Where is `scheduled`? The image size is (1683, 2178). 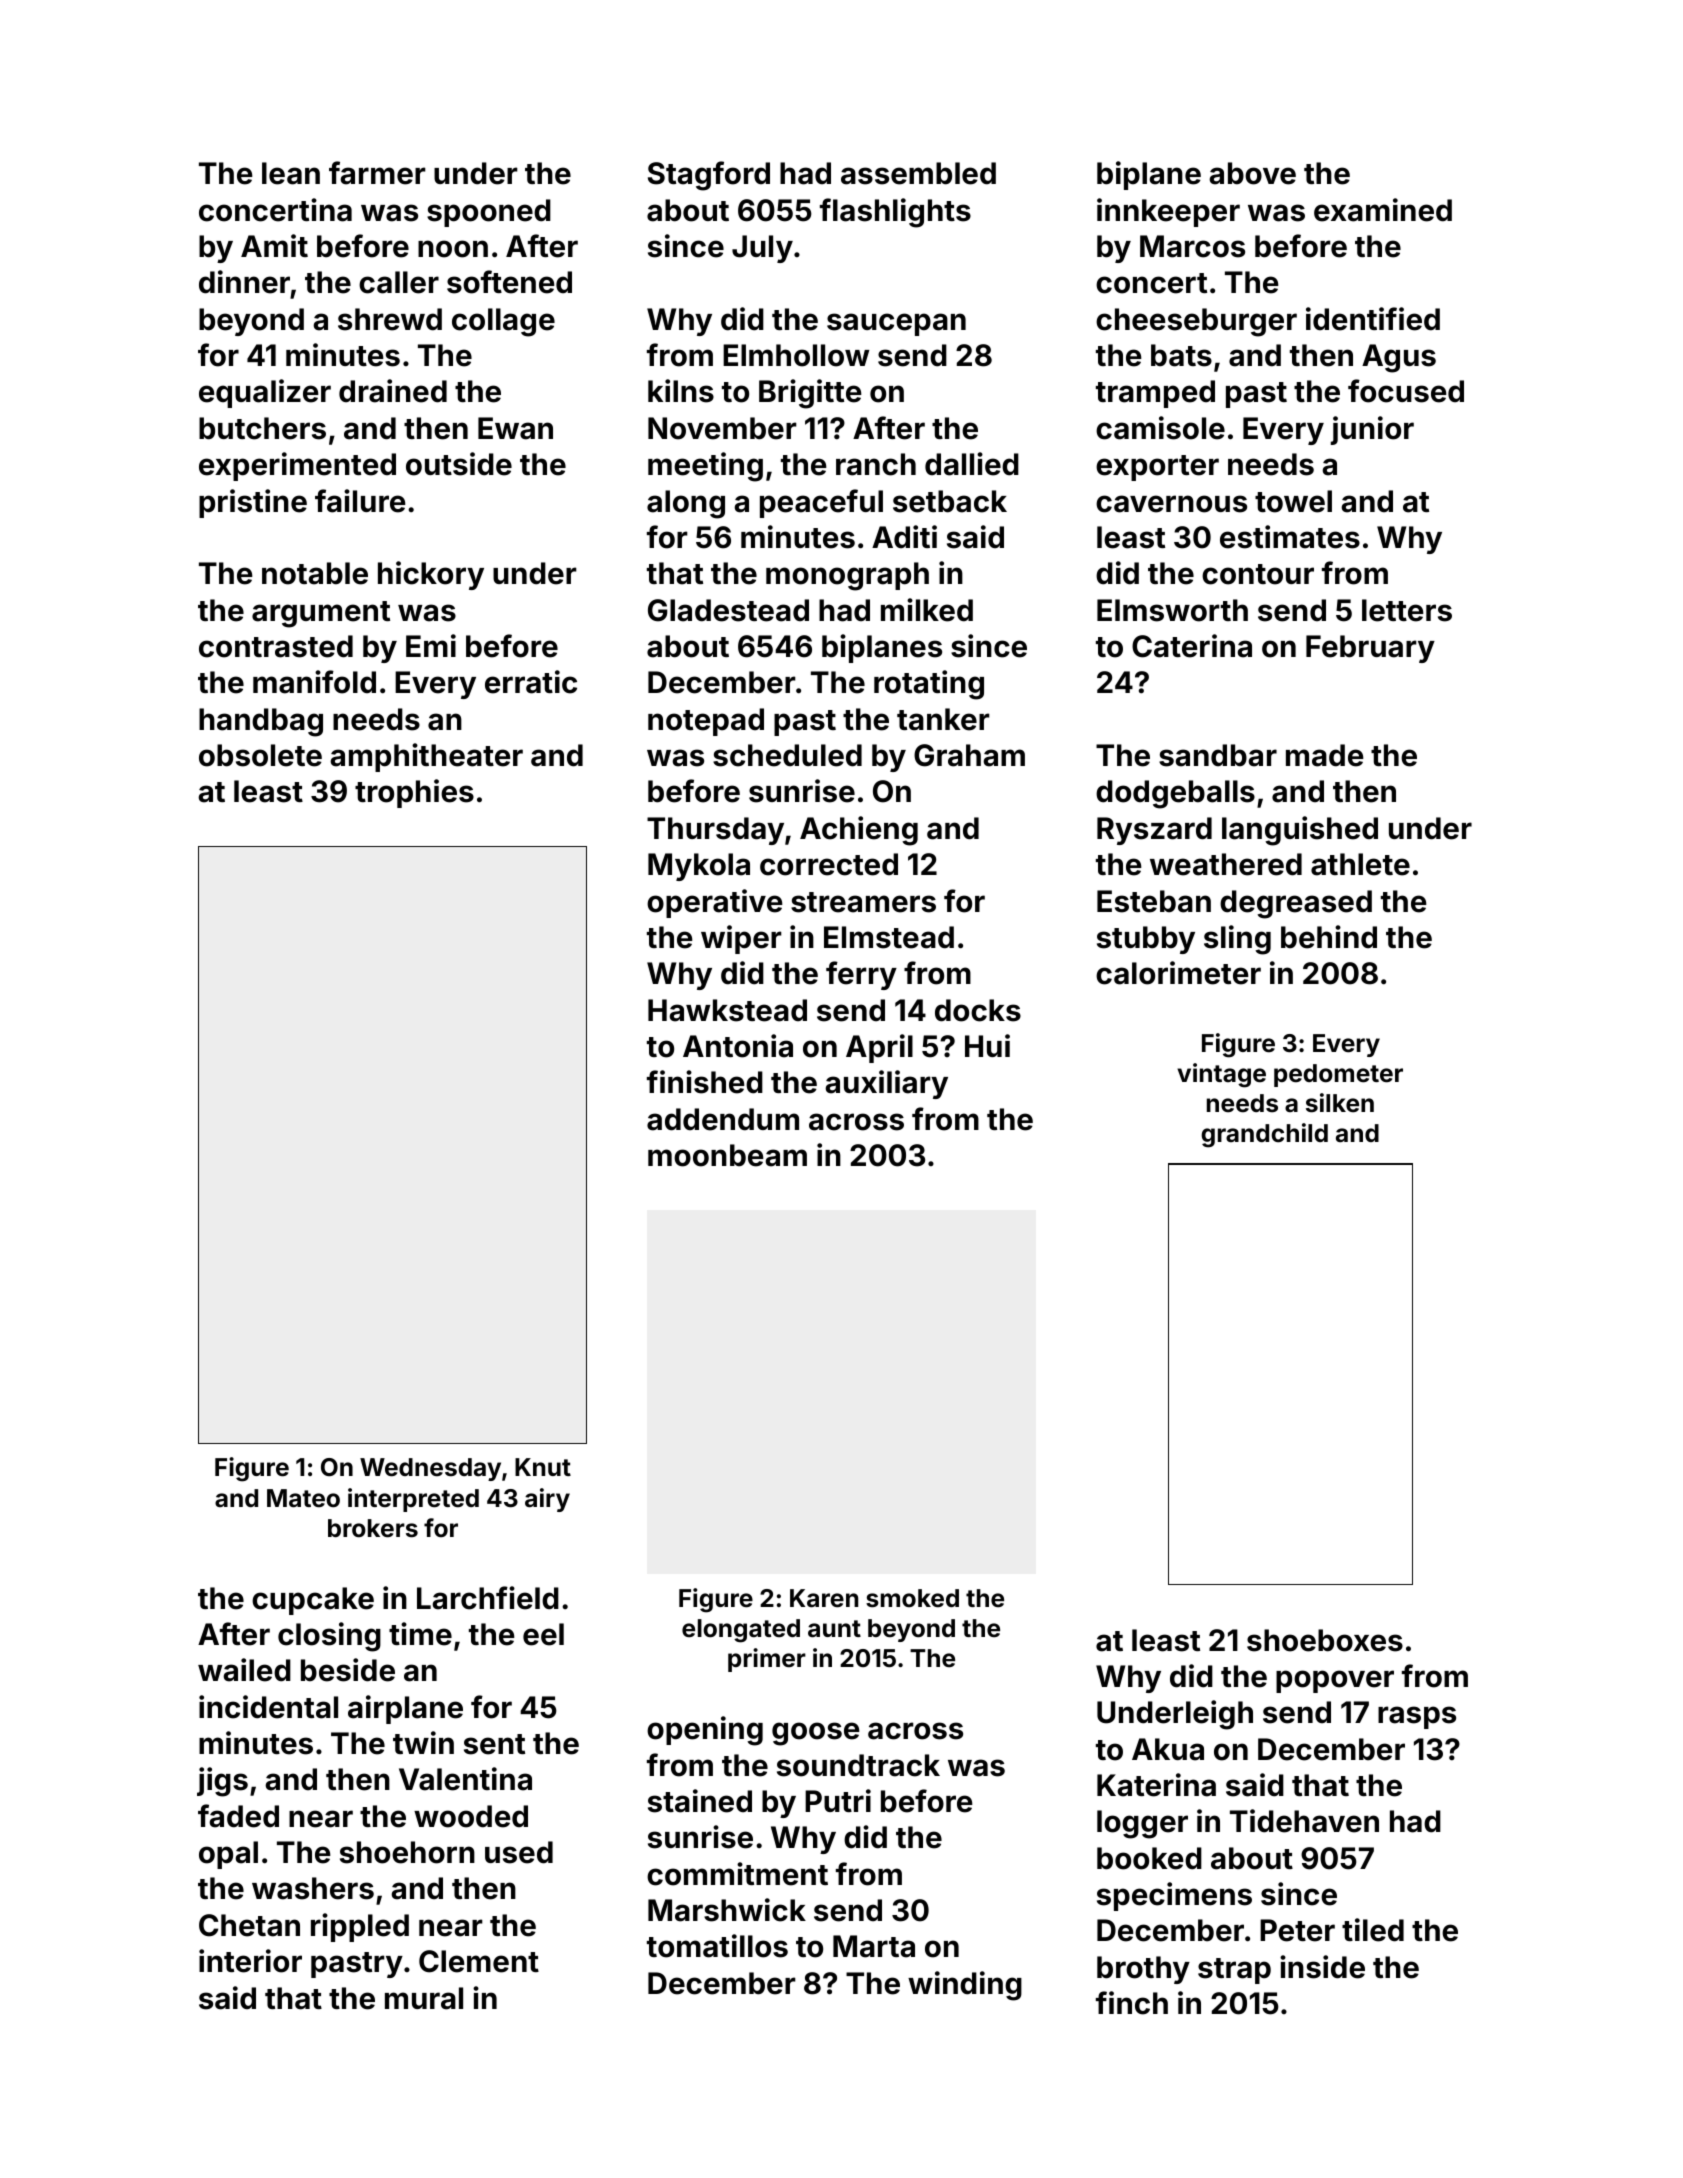 scheduled is located at coordinates (787, 755).
